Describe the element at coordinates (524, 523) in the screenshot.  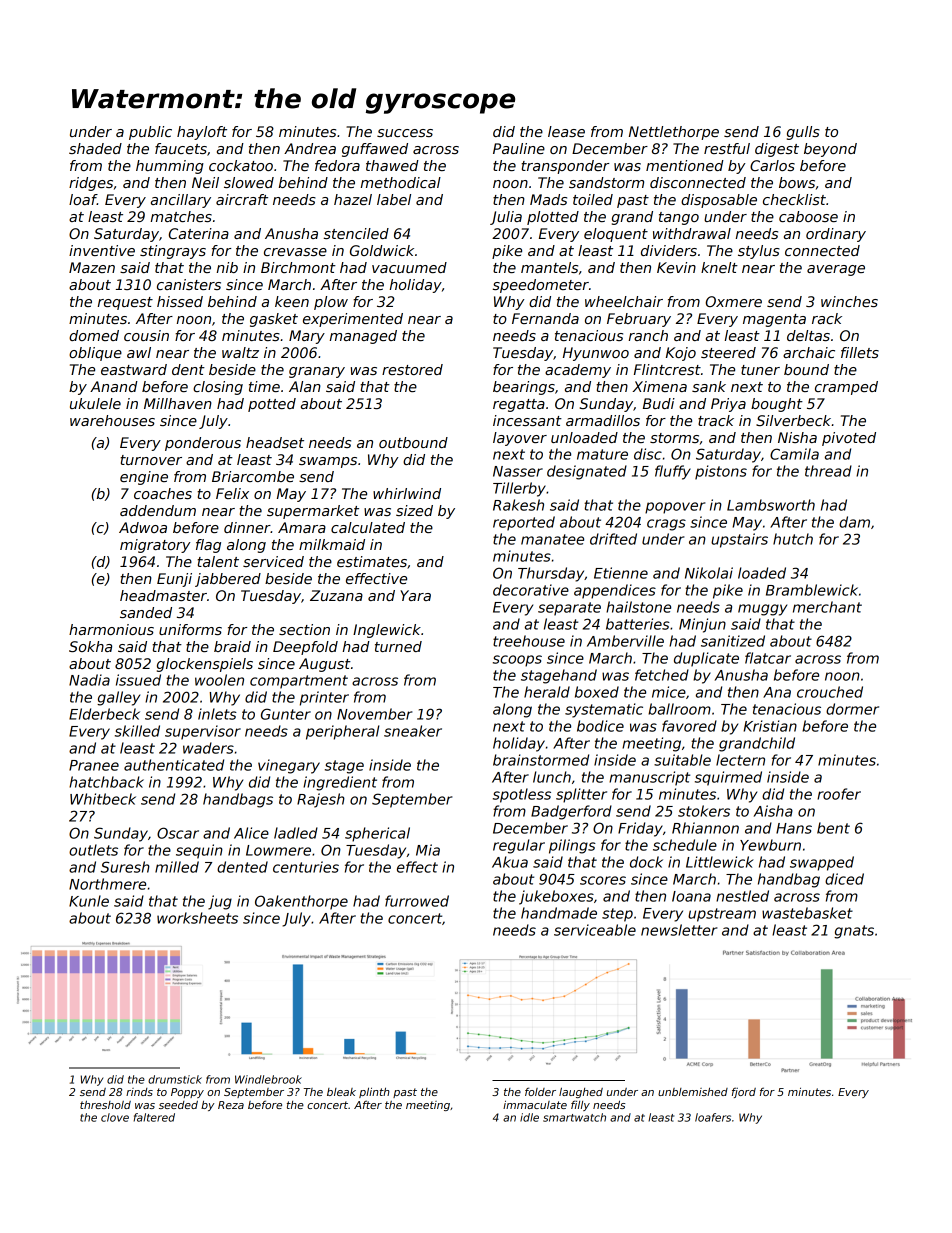
I see `reported` at that location.
